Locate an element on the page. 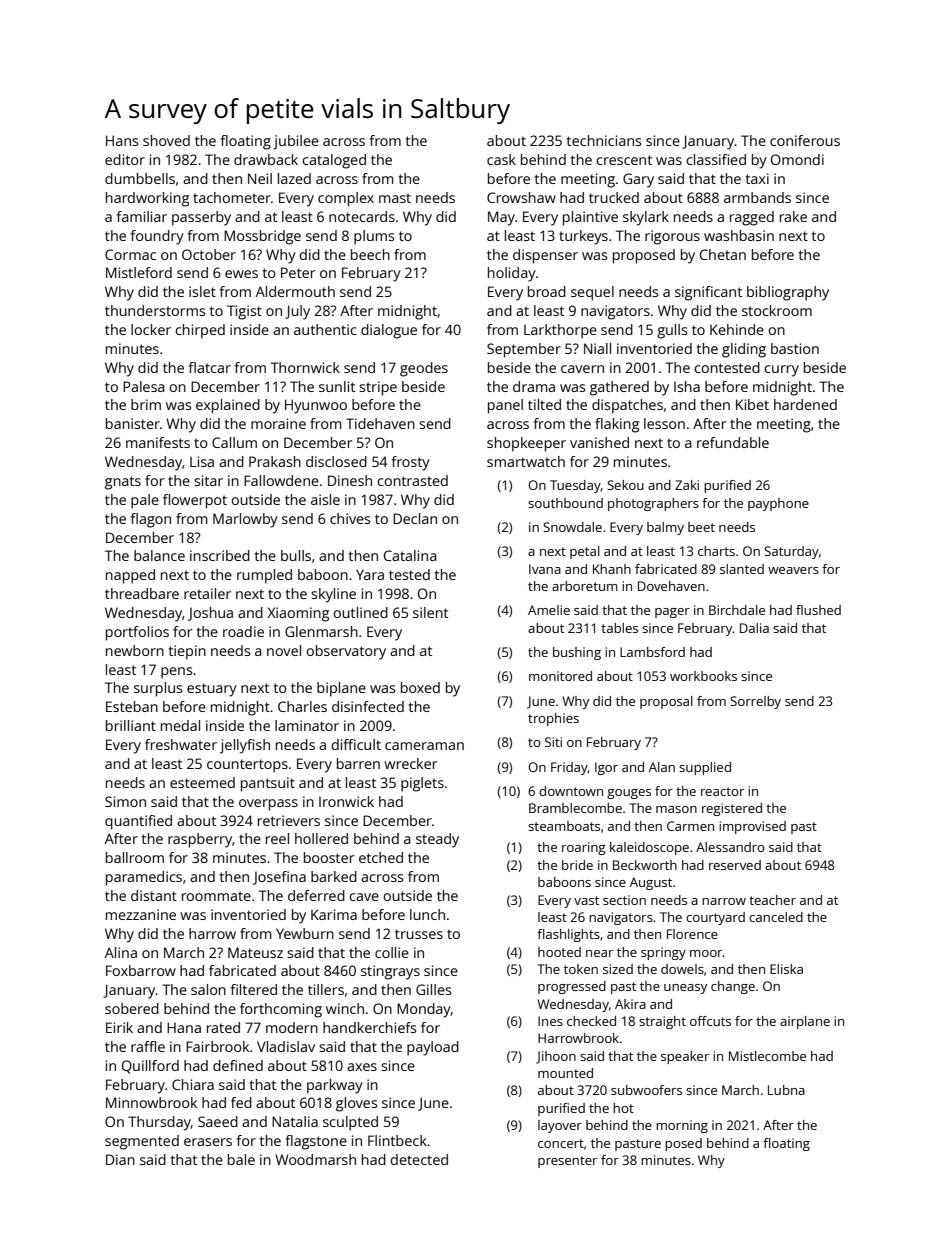 The height and width of the page is (1233, 952). flowerpot is located at coordinates (195, 501).
